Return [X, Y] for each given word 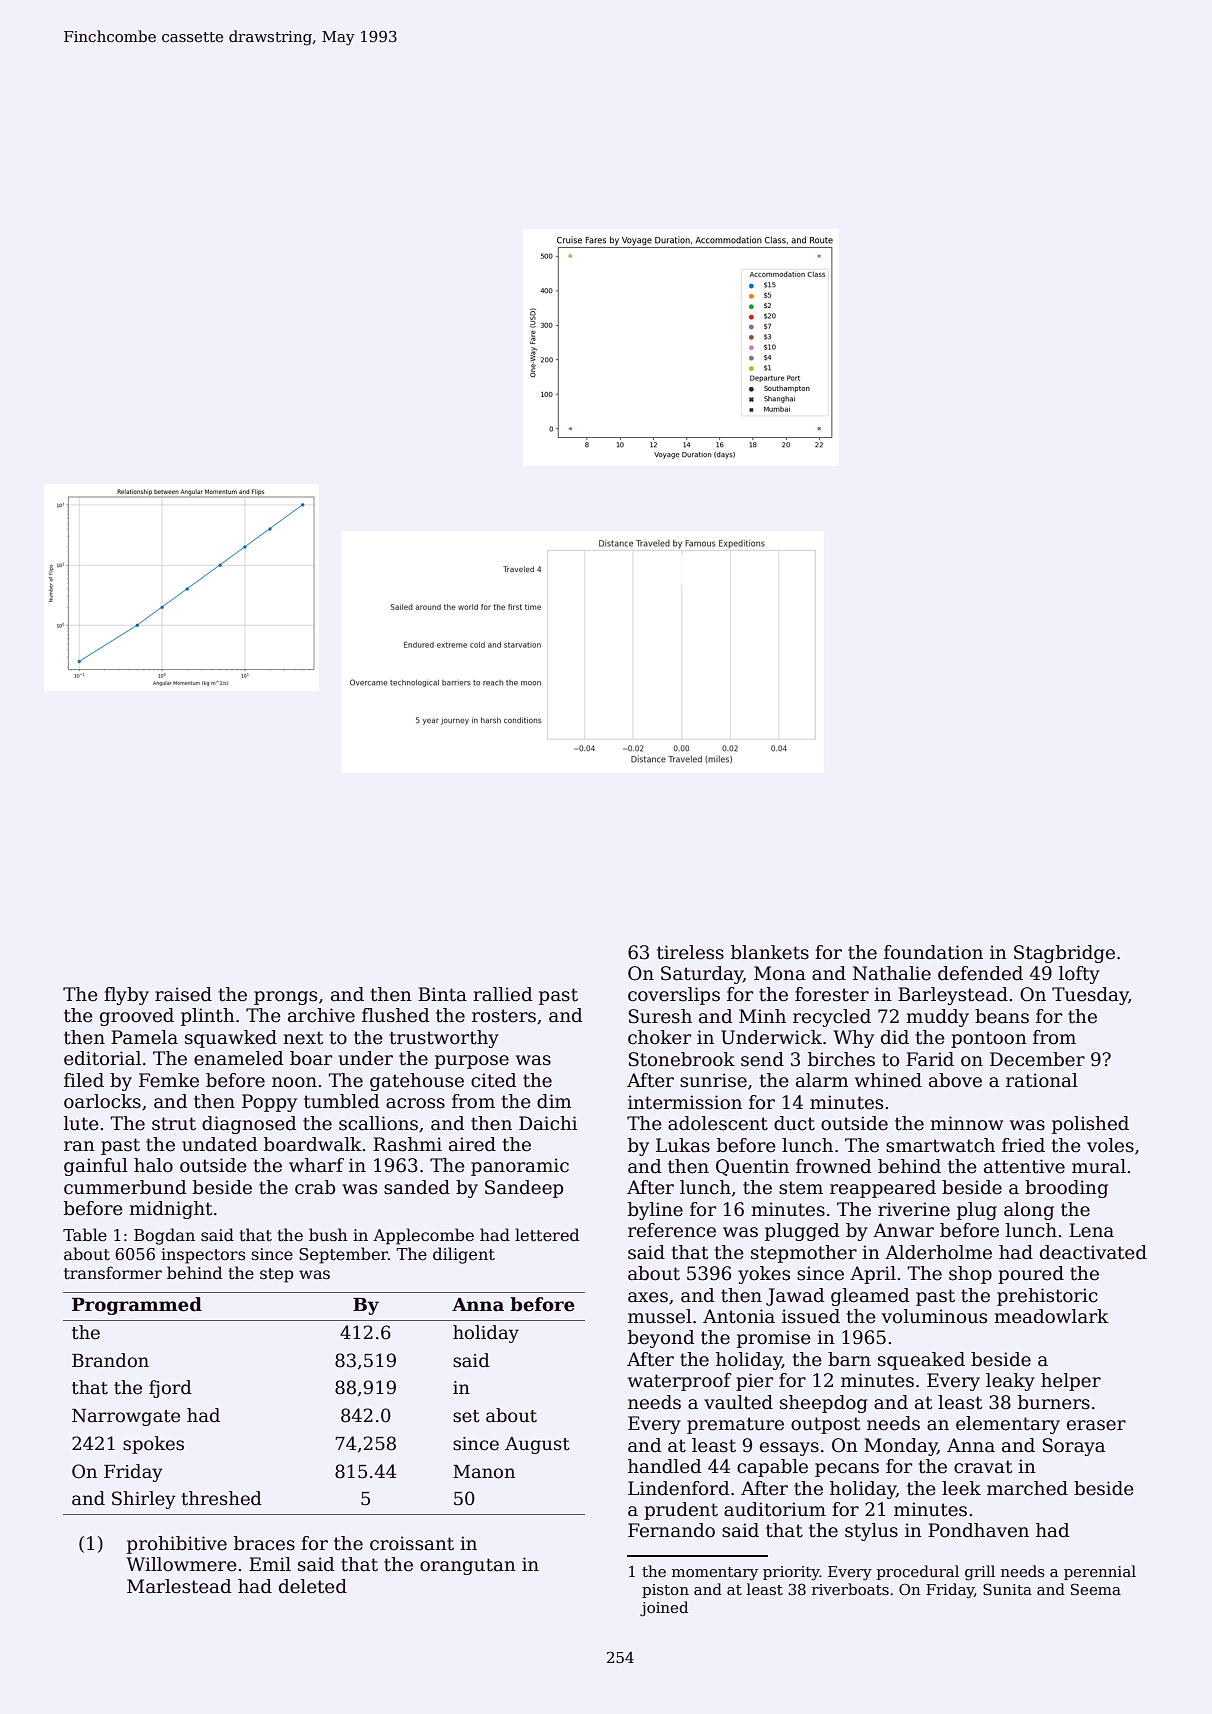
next [303, 1038]
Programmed [137, 1306]
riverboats [850, 1589]
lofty [1079, 975]
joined [664, 1609]
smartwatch [940, 1145]
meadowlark [1051, 1316]
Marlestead [179, 1586]
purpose [472, 1062]
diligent [464, 1255]
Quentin [752, 1167]
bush [328, 1235]
